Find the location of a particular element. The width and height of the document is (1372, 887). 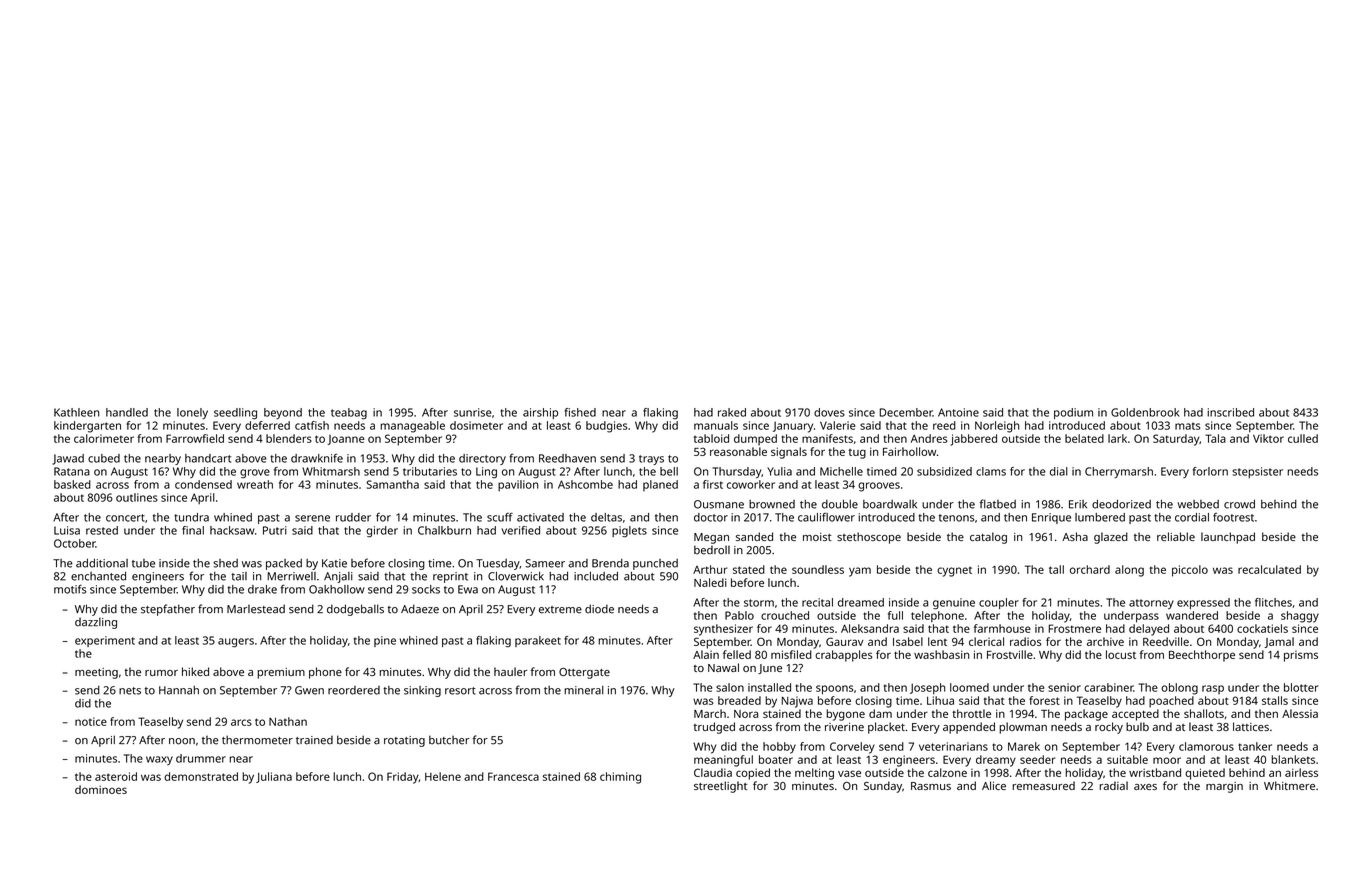

Ratana is located at coordinates (72, 471).
